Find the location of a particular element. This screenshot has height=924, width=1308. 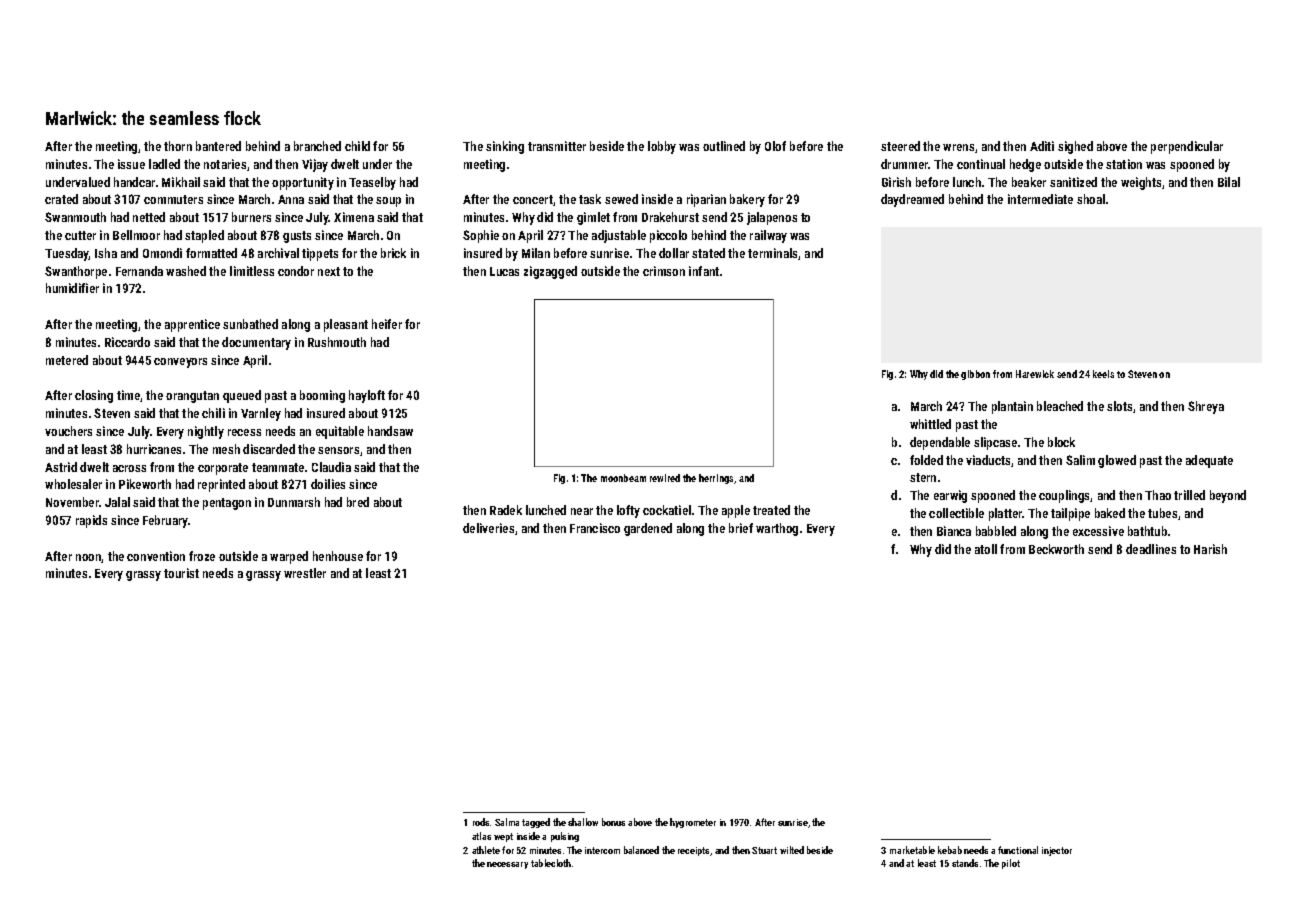

athlete is located at coordinates (486, 850).
